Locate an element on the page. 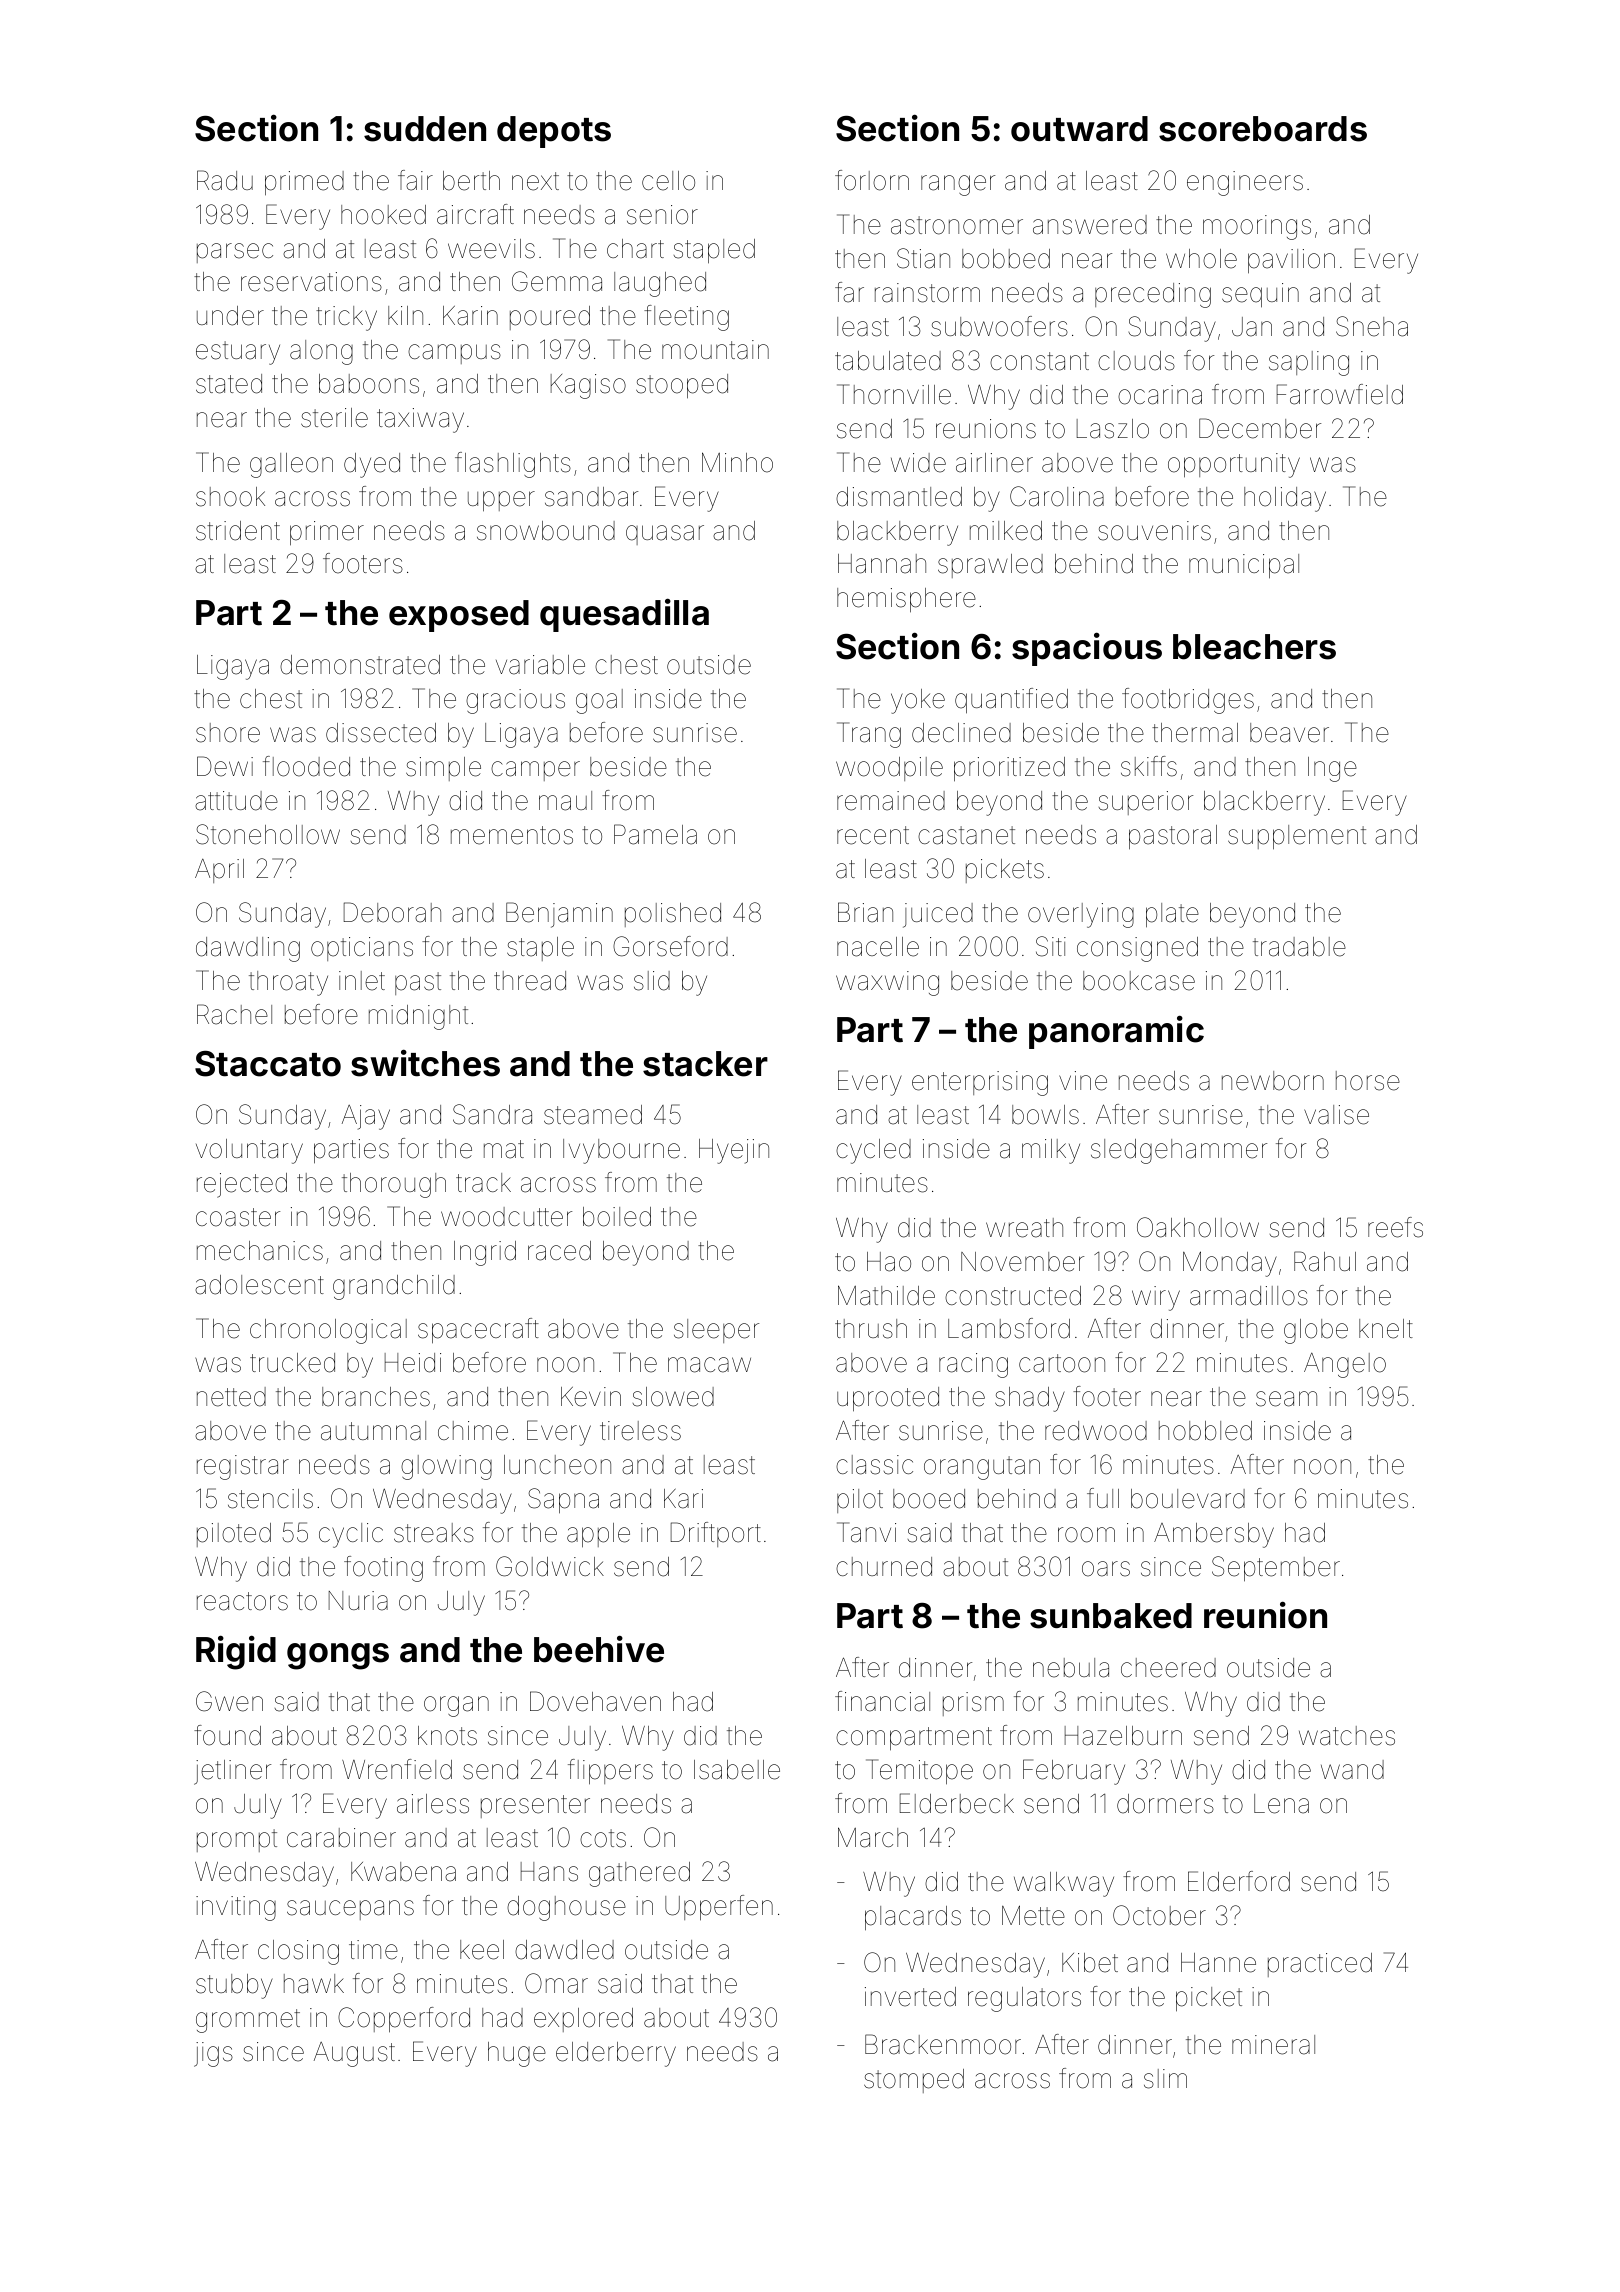 Image resolution: width=1620 pixels, height=2292 pixels. enterprising is located at coordinates (980, 1083).
